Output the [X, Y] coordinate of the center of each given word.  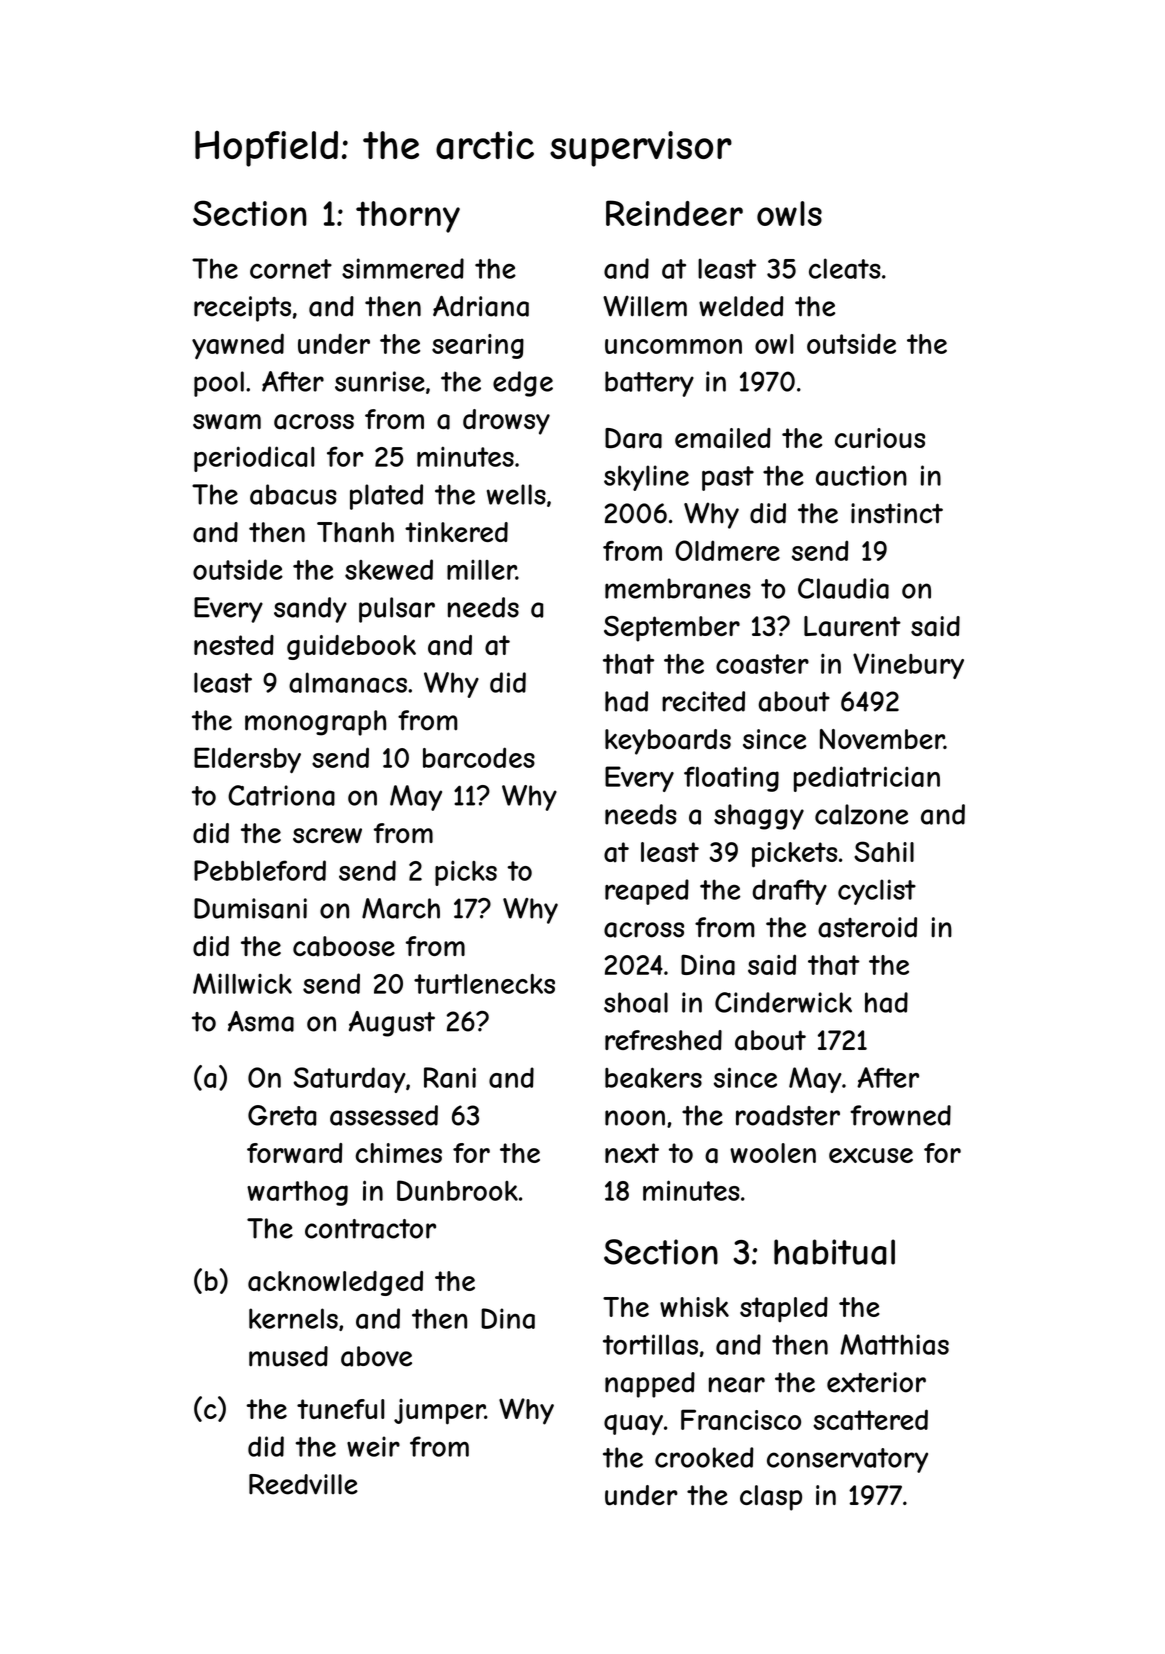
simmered [403, 268]
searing [478, 346]
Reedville [303, 1484]
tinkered [456, 532]
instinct [897, 513]
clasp [771, 1498]
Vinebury [908, 666]
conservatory [847, 1460]
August [392, 1024]
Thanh [355, 532]
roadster [788, 1115]
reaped [647, 892]
